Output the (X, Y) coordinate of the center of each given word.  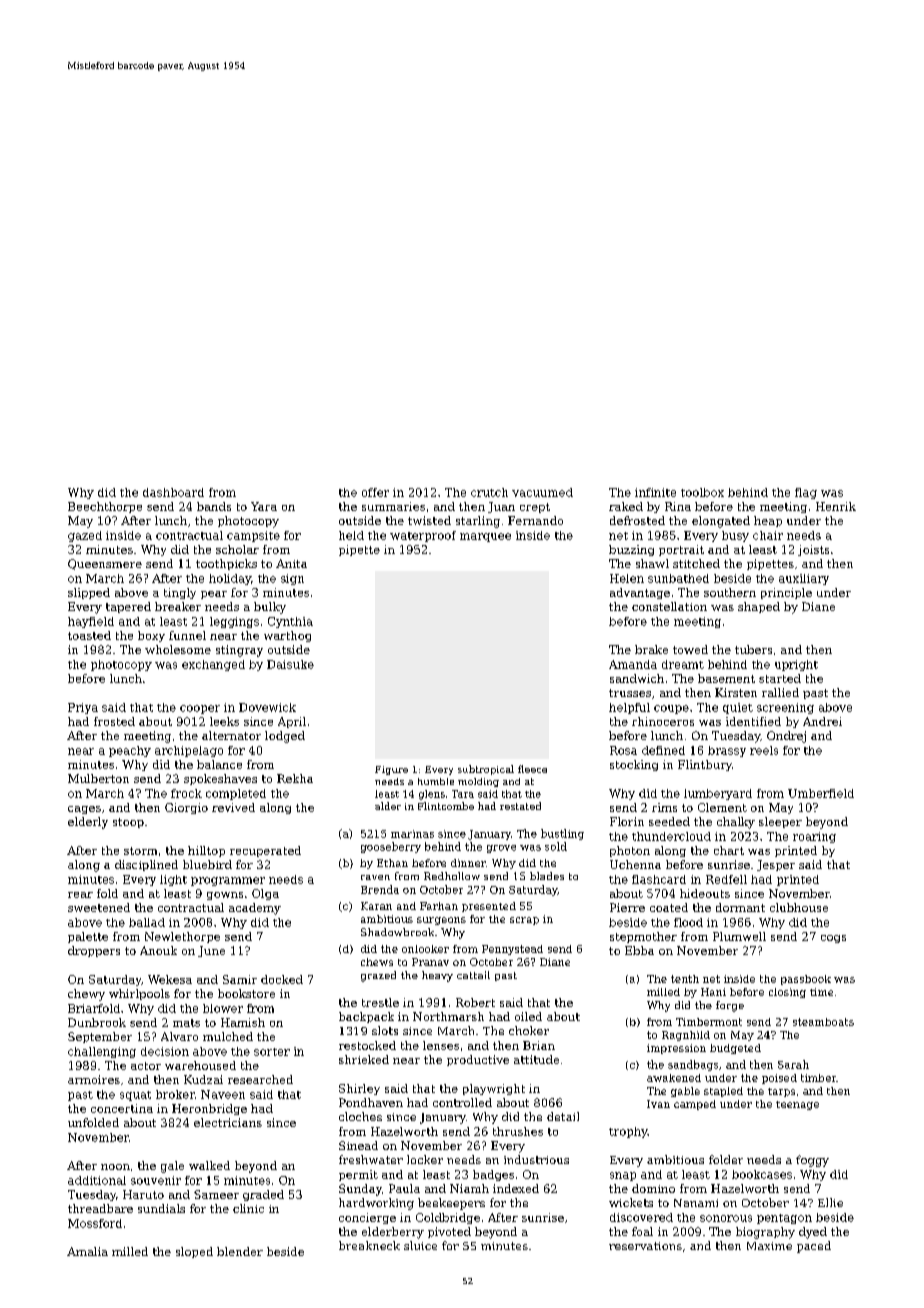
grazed (378, 976)
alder (388, 806)
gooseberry (391, 847)
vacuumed (542, 492)
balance (219, 764)
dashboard (173, 492)
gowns (225, 896)
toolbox (702, 492)
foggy (812, 1161)
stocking (634, 765)
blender (240, 1251)
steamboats (823, 1022)
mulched (228, 1036)
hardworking (376, 1204)
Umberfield (821, 793)
